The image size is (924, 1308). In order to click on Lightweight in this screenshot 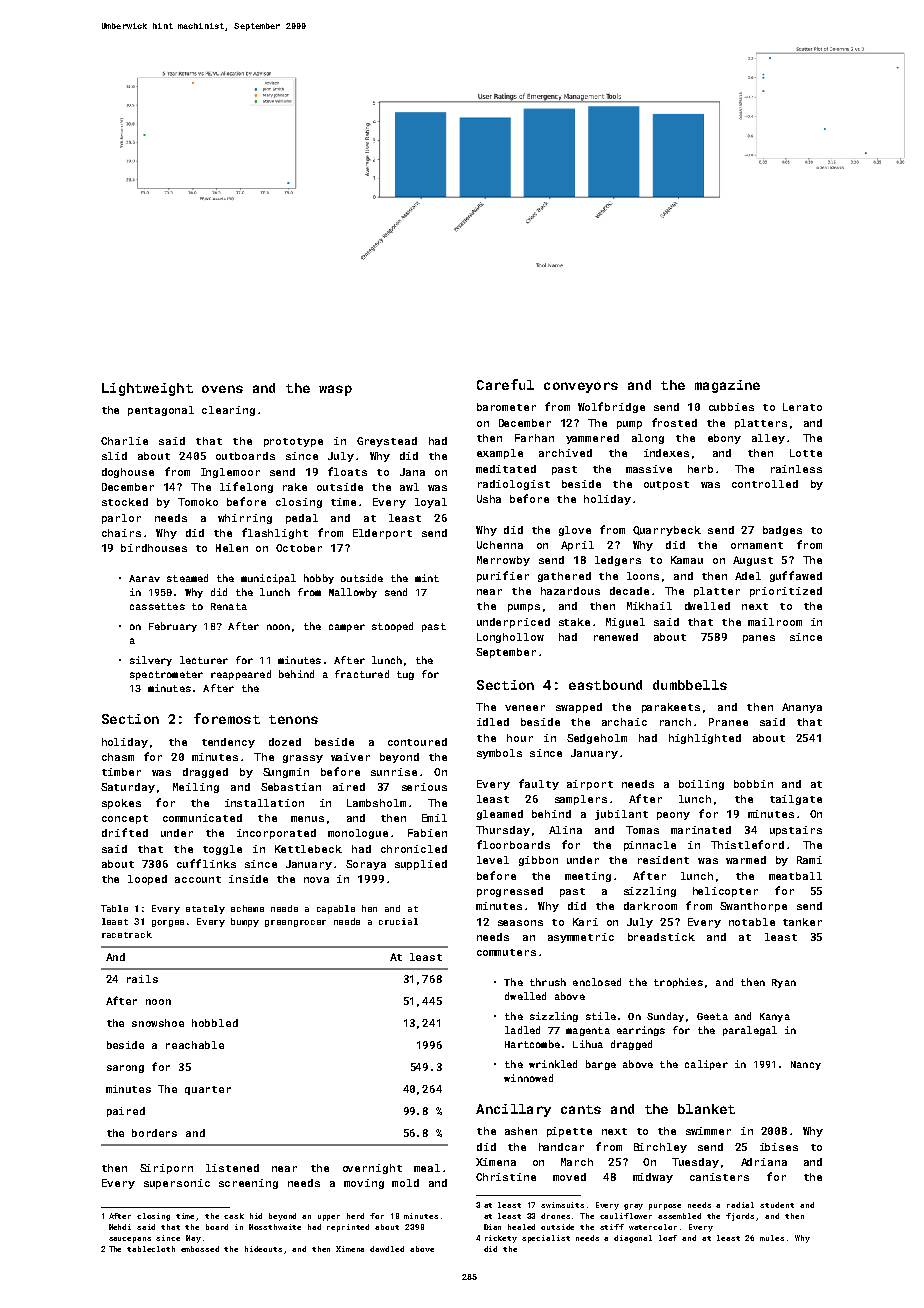, I will do `click(147, 389)`.
